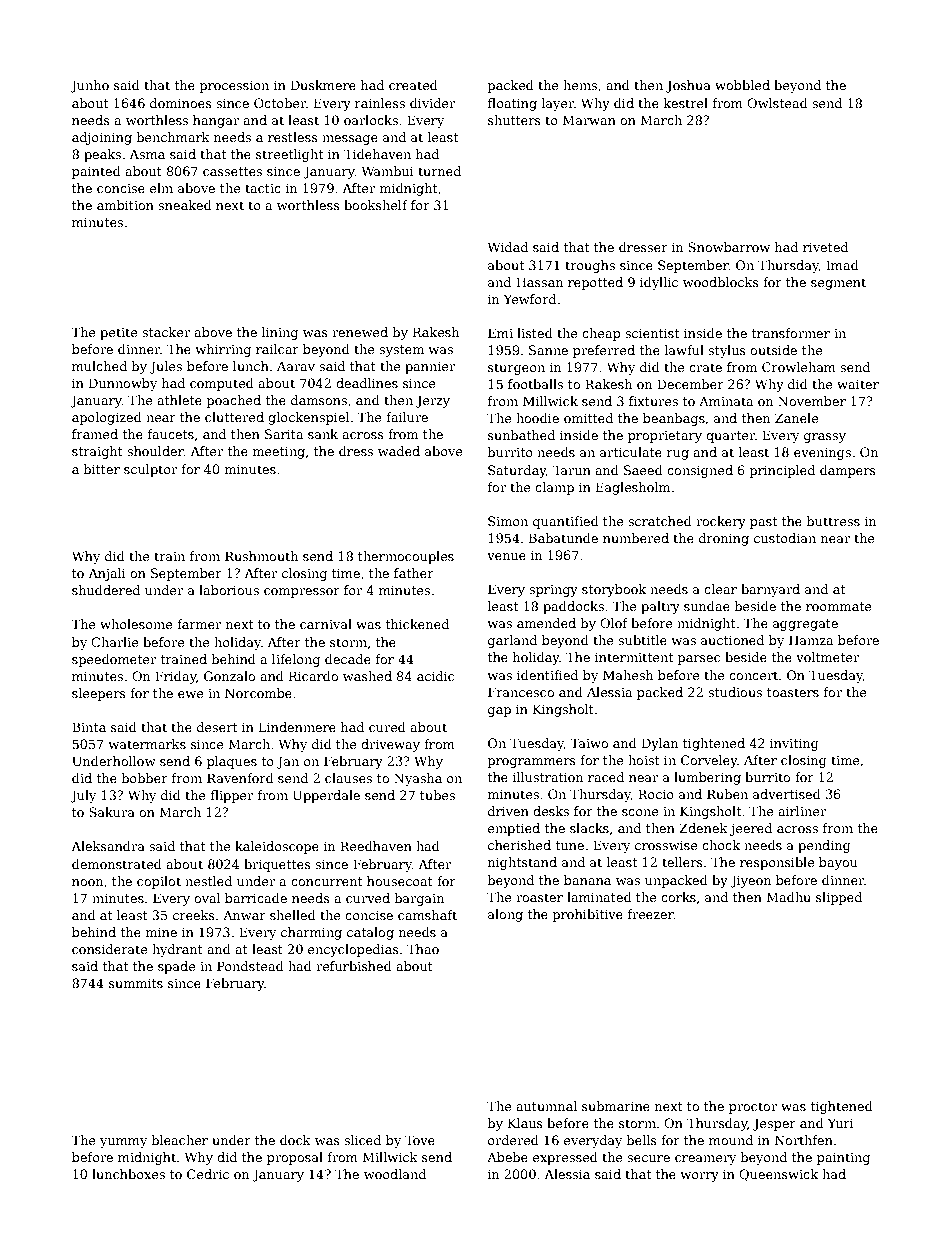 The width and height of the screenshot is (952, 1233). What do you see at coordinates (642, 1140) in the screenshot?
I see `bells` at bounding box center [642, 1140].
